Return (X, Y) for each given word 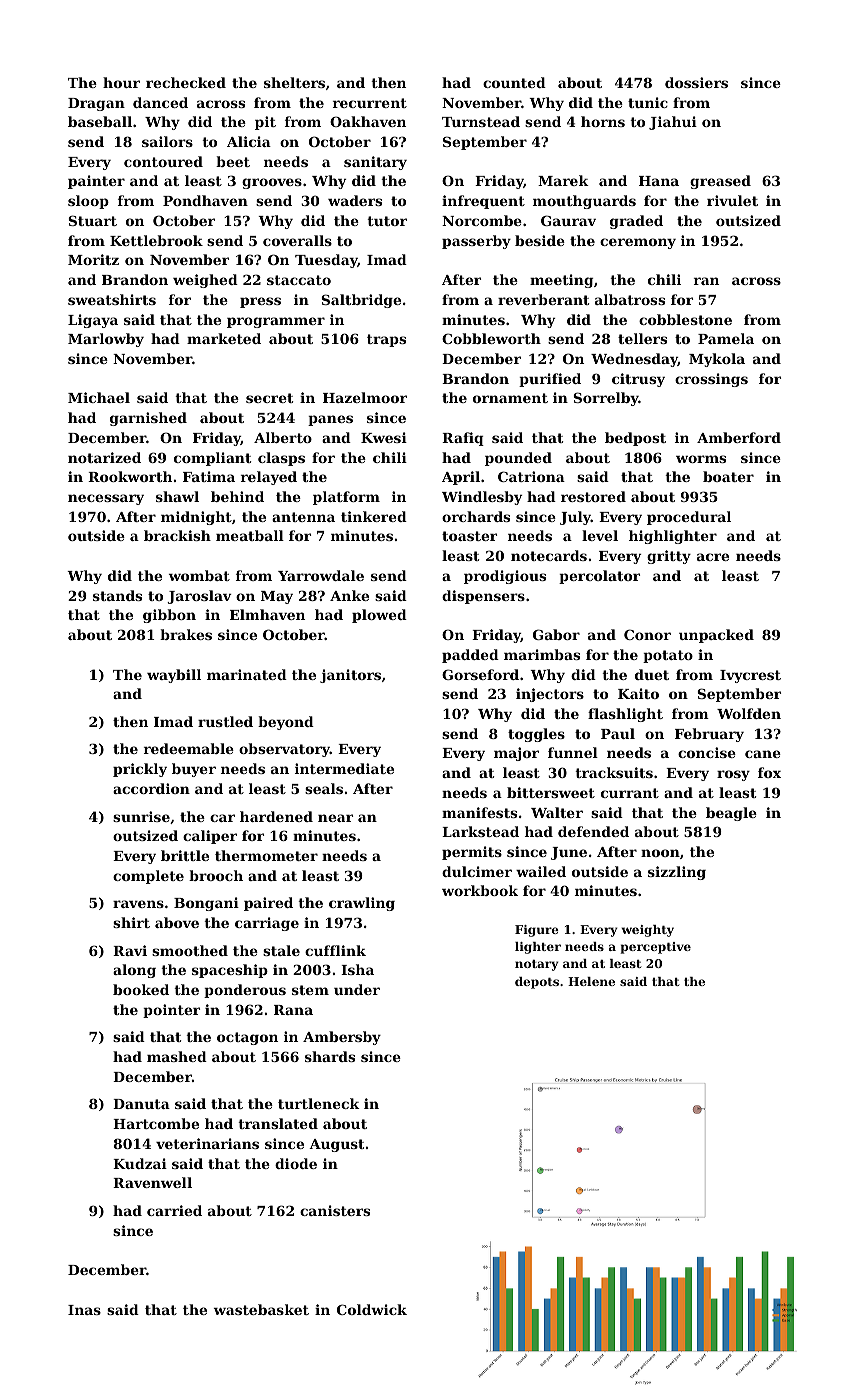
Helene (591, 981)
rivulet (732, 200)
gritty (669, 557)
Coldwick (372, 1309)
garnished (148, 419)
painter (96, 182)
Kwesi (384, 437)
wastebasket (261, 1309)
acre (713, 557)
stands (117, 595)
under (357, 989)
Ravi (130, 950)
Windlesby (482, 498)
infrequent (483, 202)
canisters (335, 1210)
